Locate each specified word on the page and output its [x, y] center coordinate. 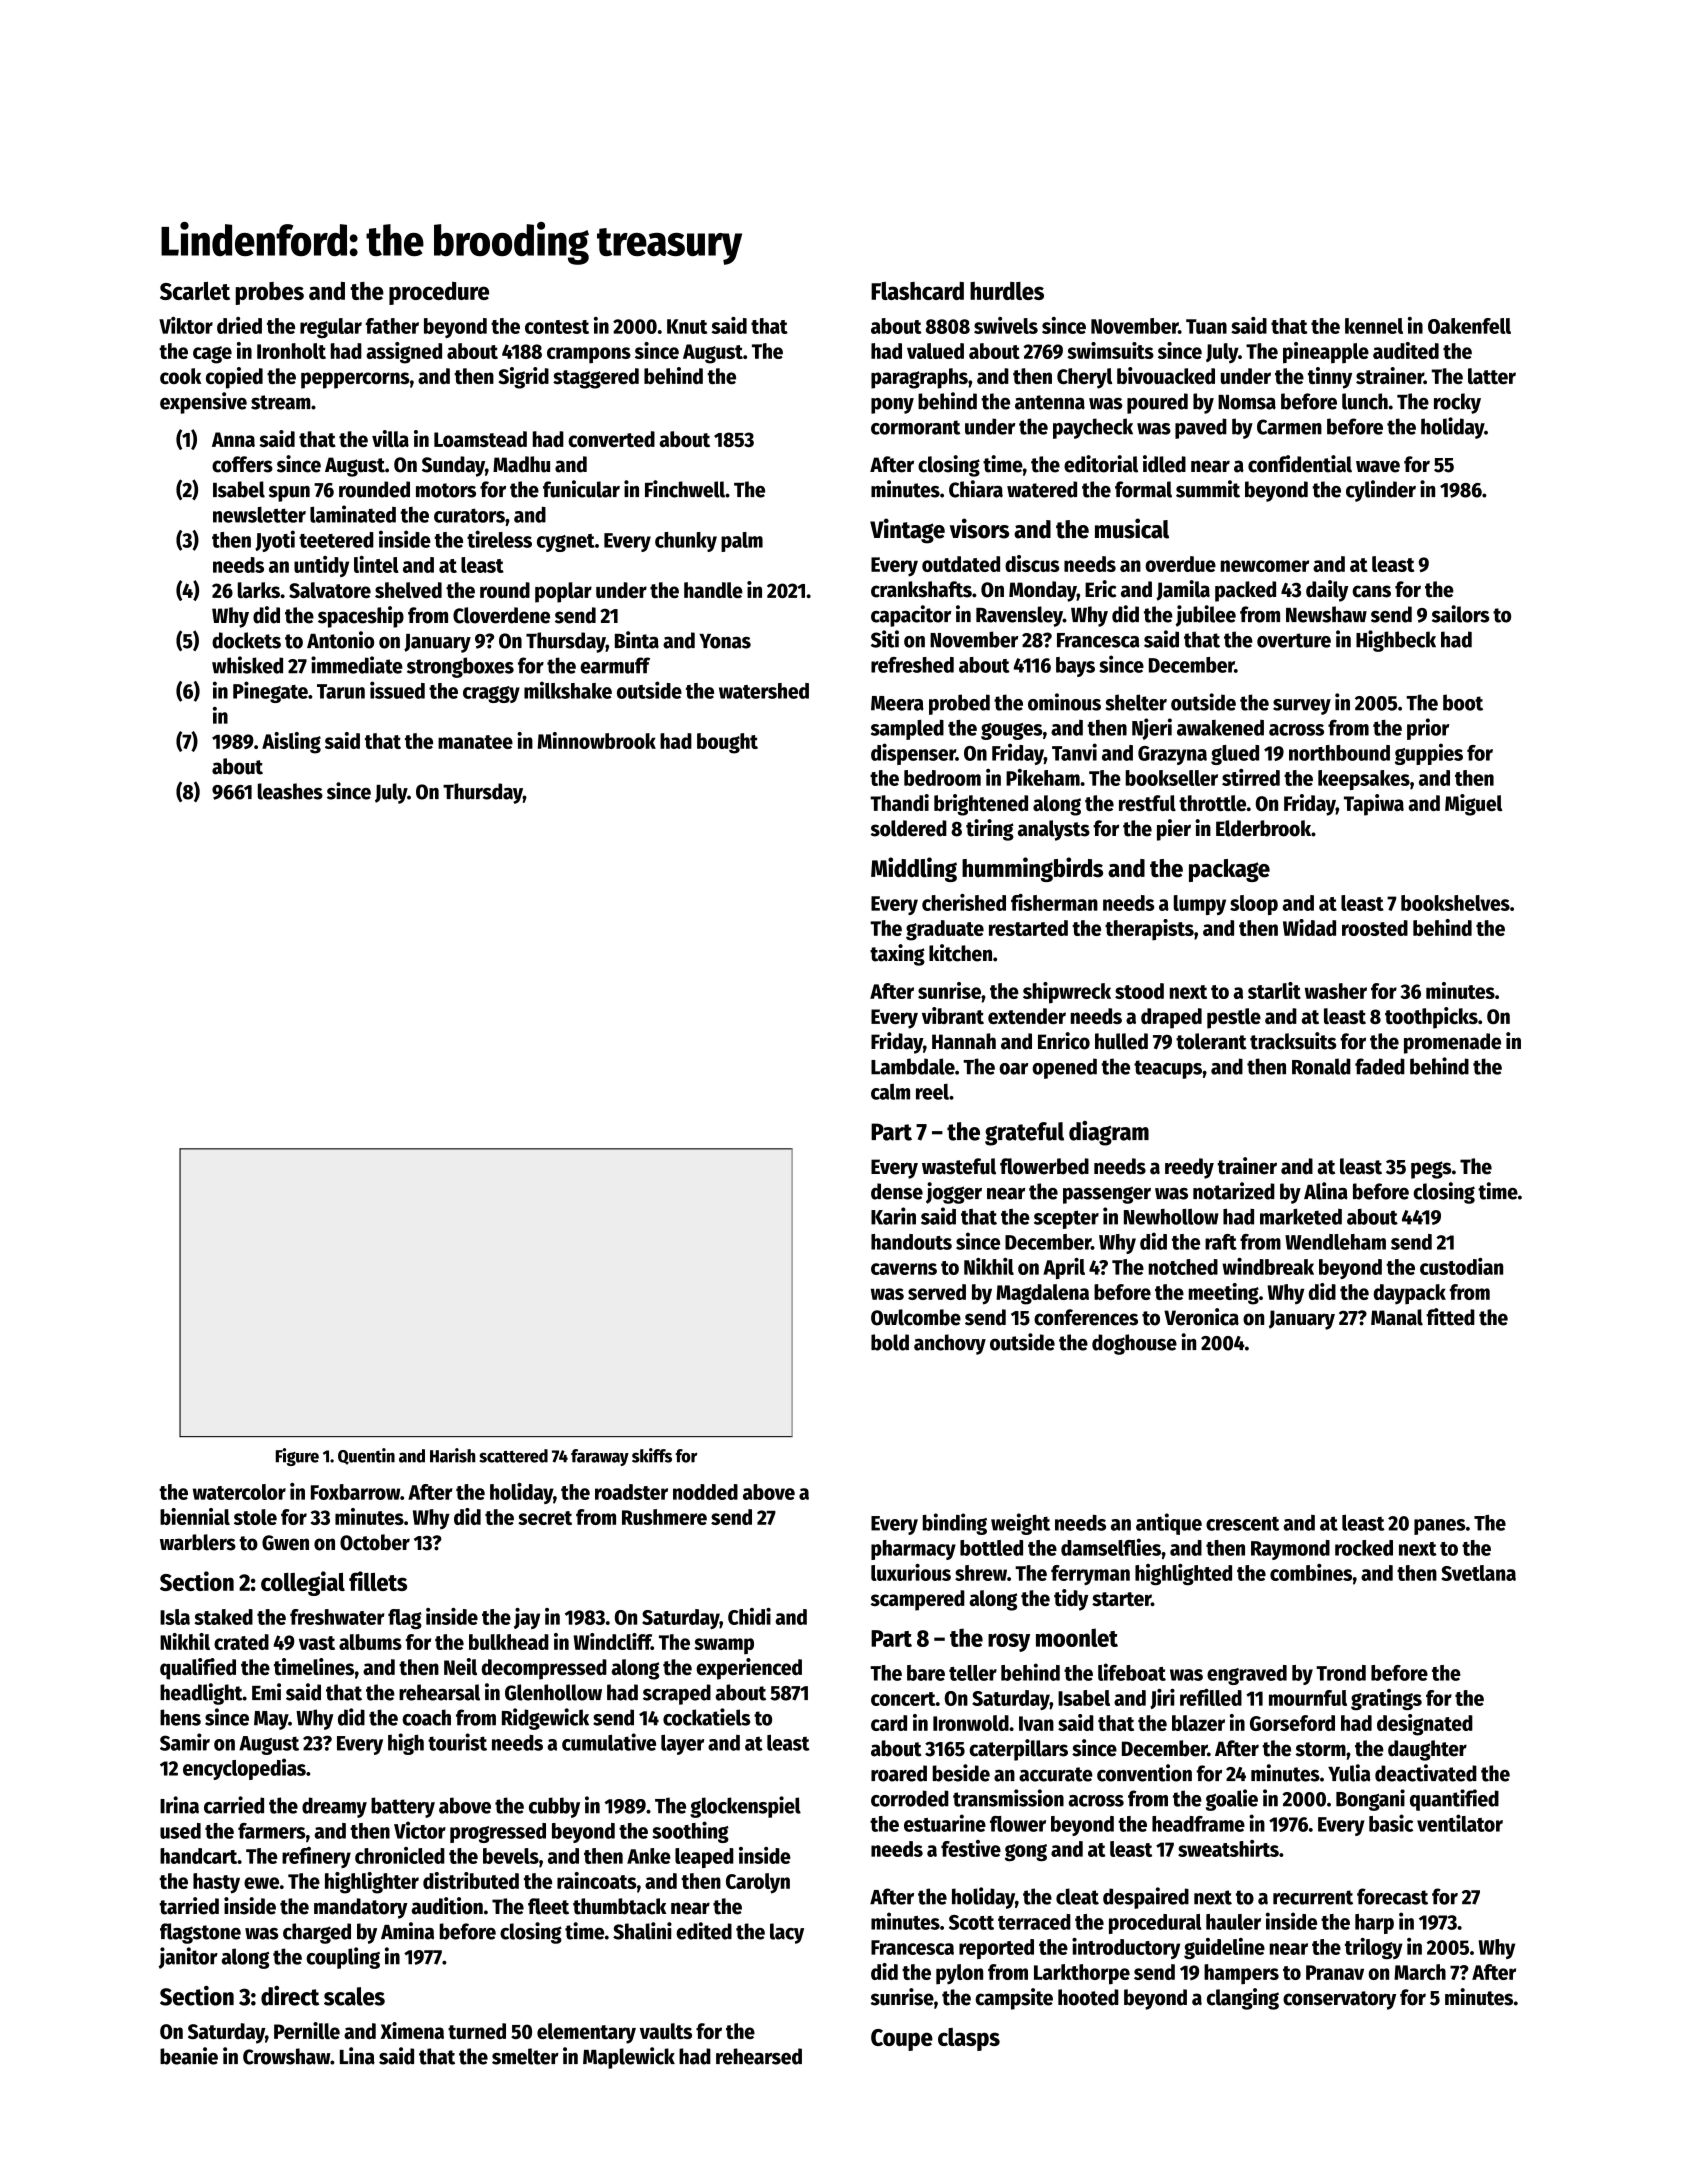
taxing [897, 955]
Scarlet [195, 291]
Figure [297, 1457]
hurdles [1007, 291]
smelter [525, 2056]
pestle [1234, 1018]
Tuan [1206, 326]
